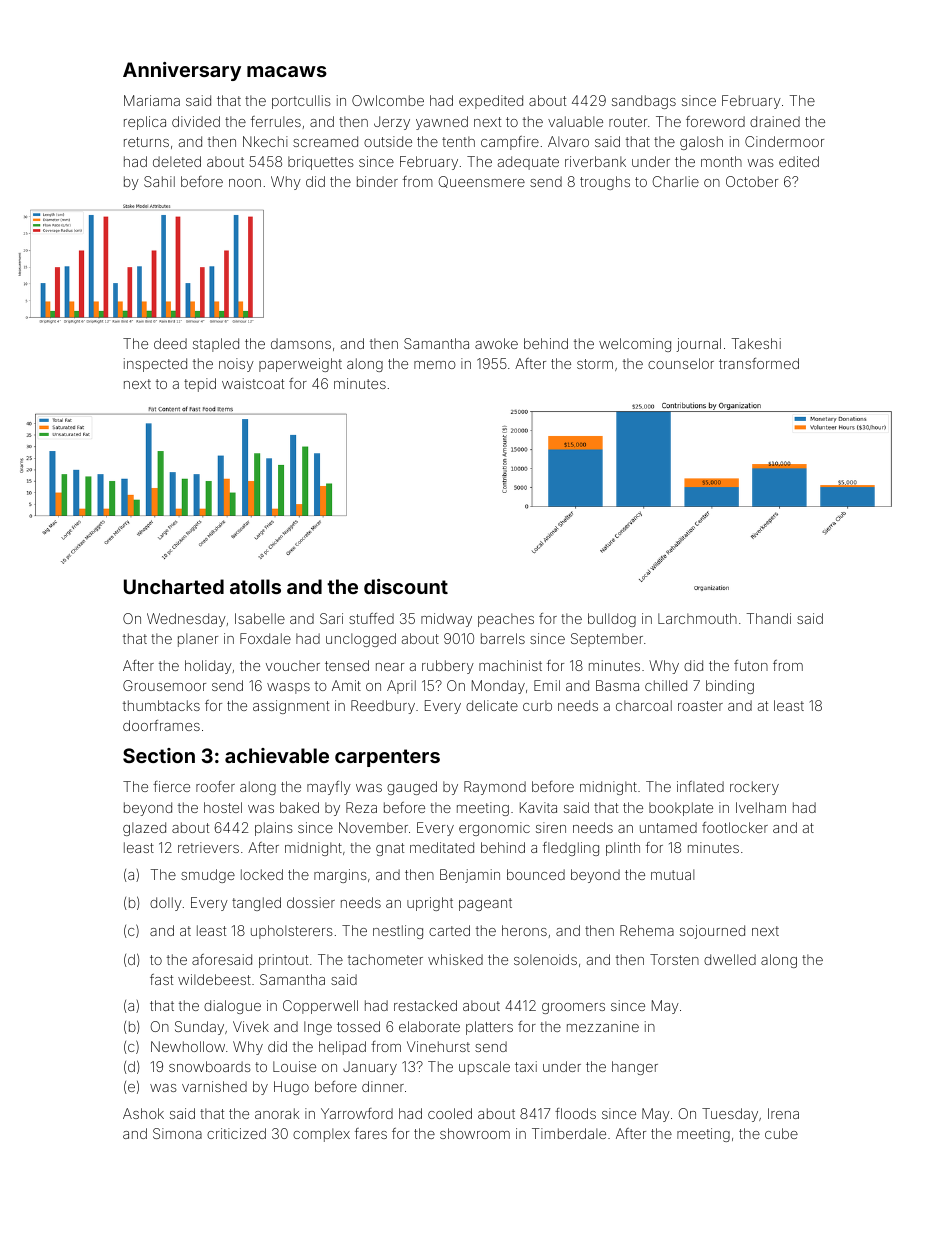  Describe the element at coordinates (635, 1068) in the page. I see `hanger` at that location.
